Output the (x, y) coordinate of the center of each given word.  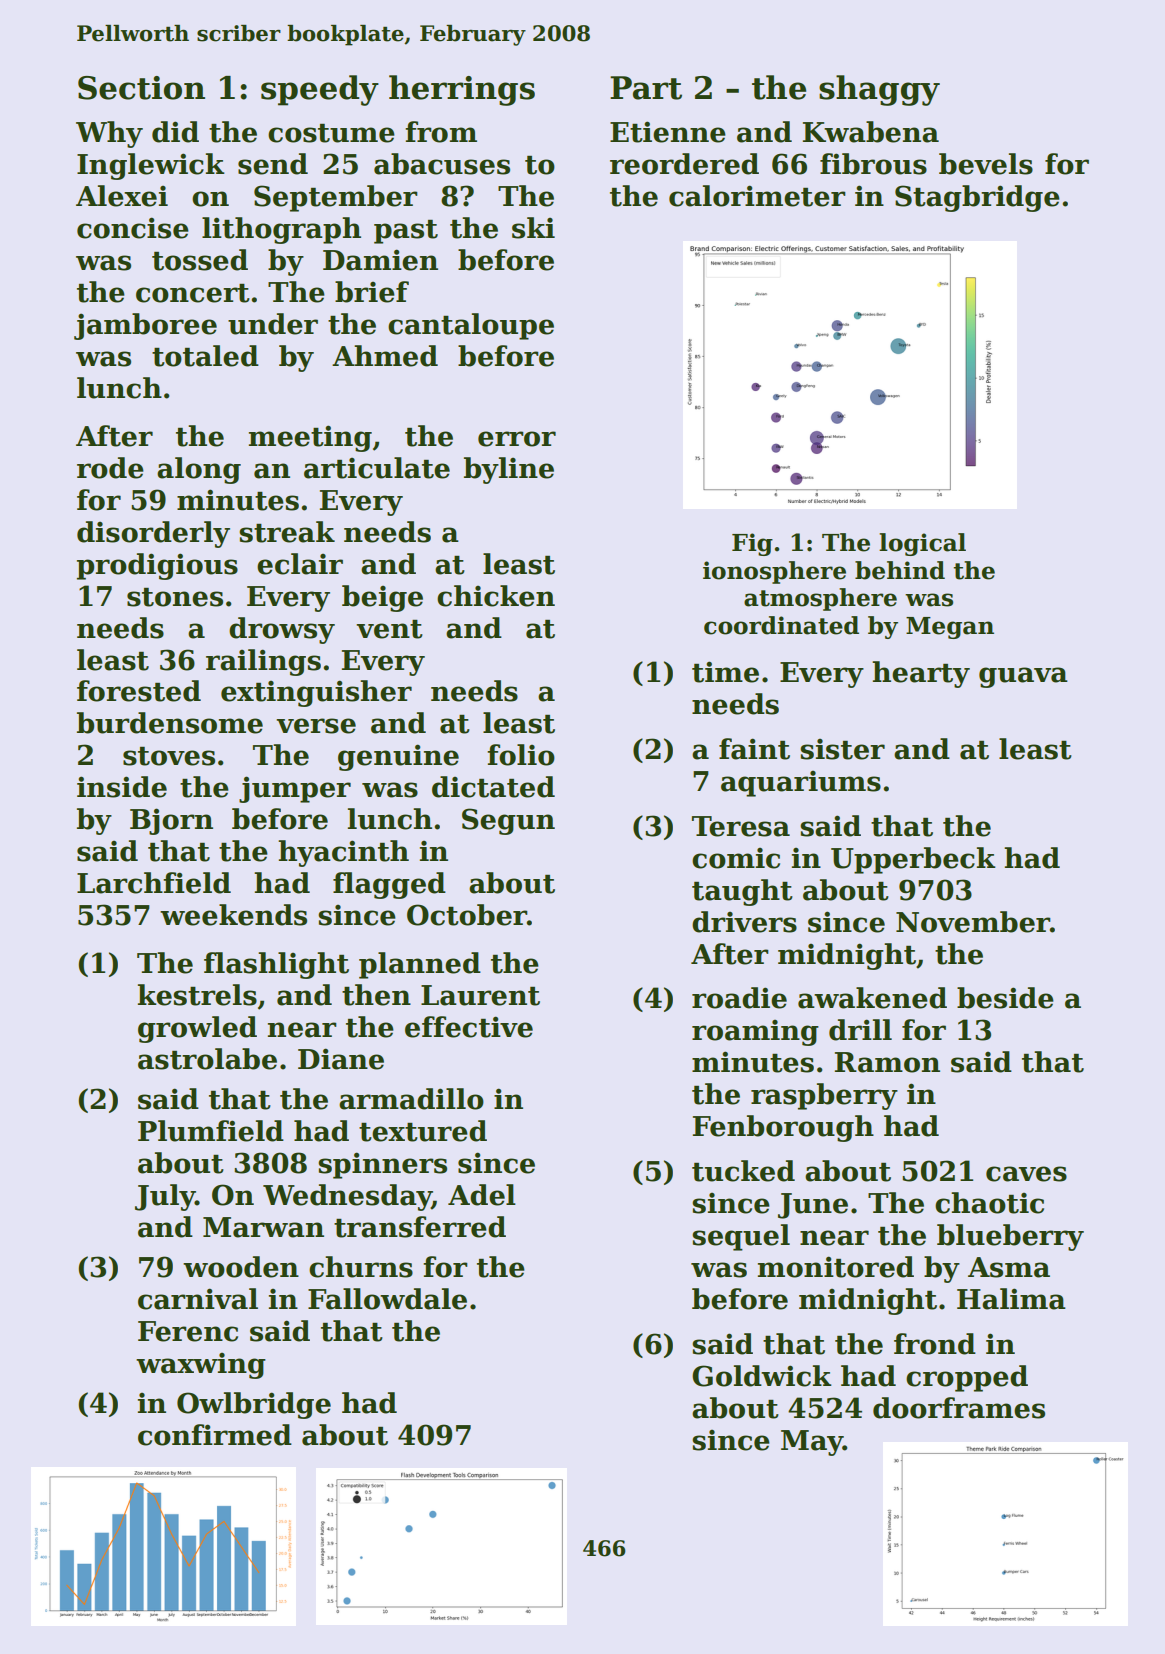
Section (141, 88)
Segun (508, 821)
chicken (496, 596)
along (199, 470)
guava (1023, 677)
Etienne (668, 132)
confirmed (215, 1435)
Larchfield (154, 883)
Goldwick (762, 1376)
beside (1005, 998)
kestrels (197, 995)
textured (423, 1131)
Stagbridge (977, 198)
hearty (921, 674)
